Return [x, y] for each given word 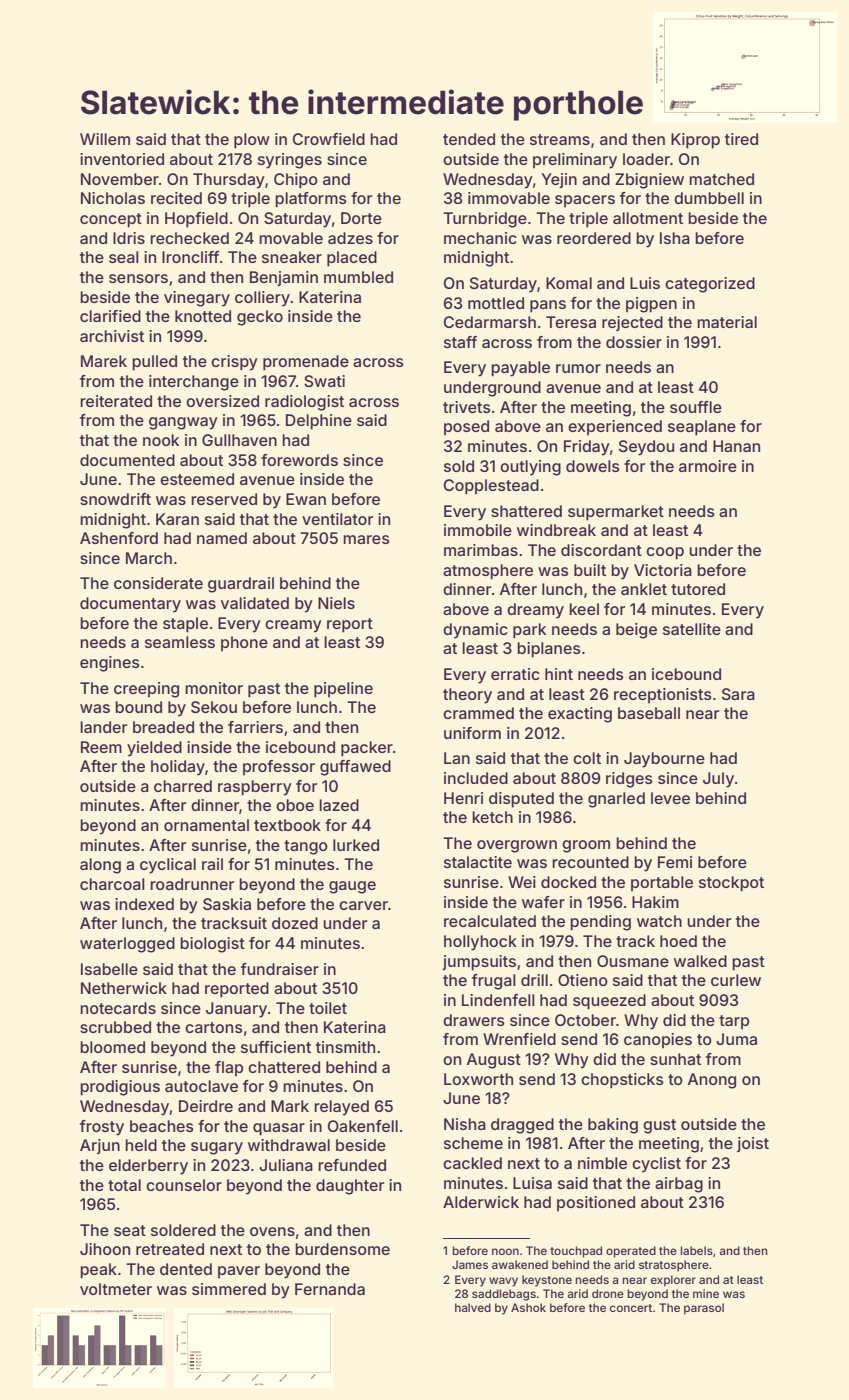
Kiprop [695, 141]
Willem [105, 139]
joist [753, 1144]
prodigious [120, 1088]
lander [103, 727]
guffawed [355, 768]
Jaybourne [664, 760]
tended [469, 139]
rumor [578, 368]
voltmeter [116, 1289]
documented [127, 460]
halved [473, 1307]
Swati [324, 381]
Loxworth [478, 1079]
